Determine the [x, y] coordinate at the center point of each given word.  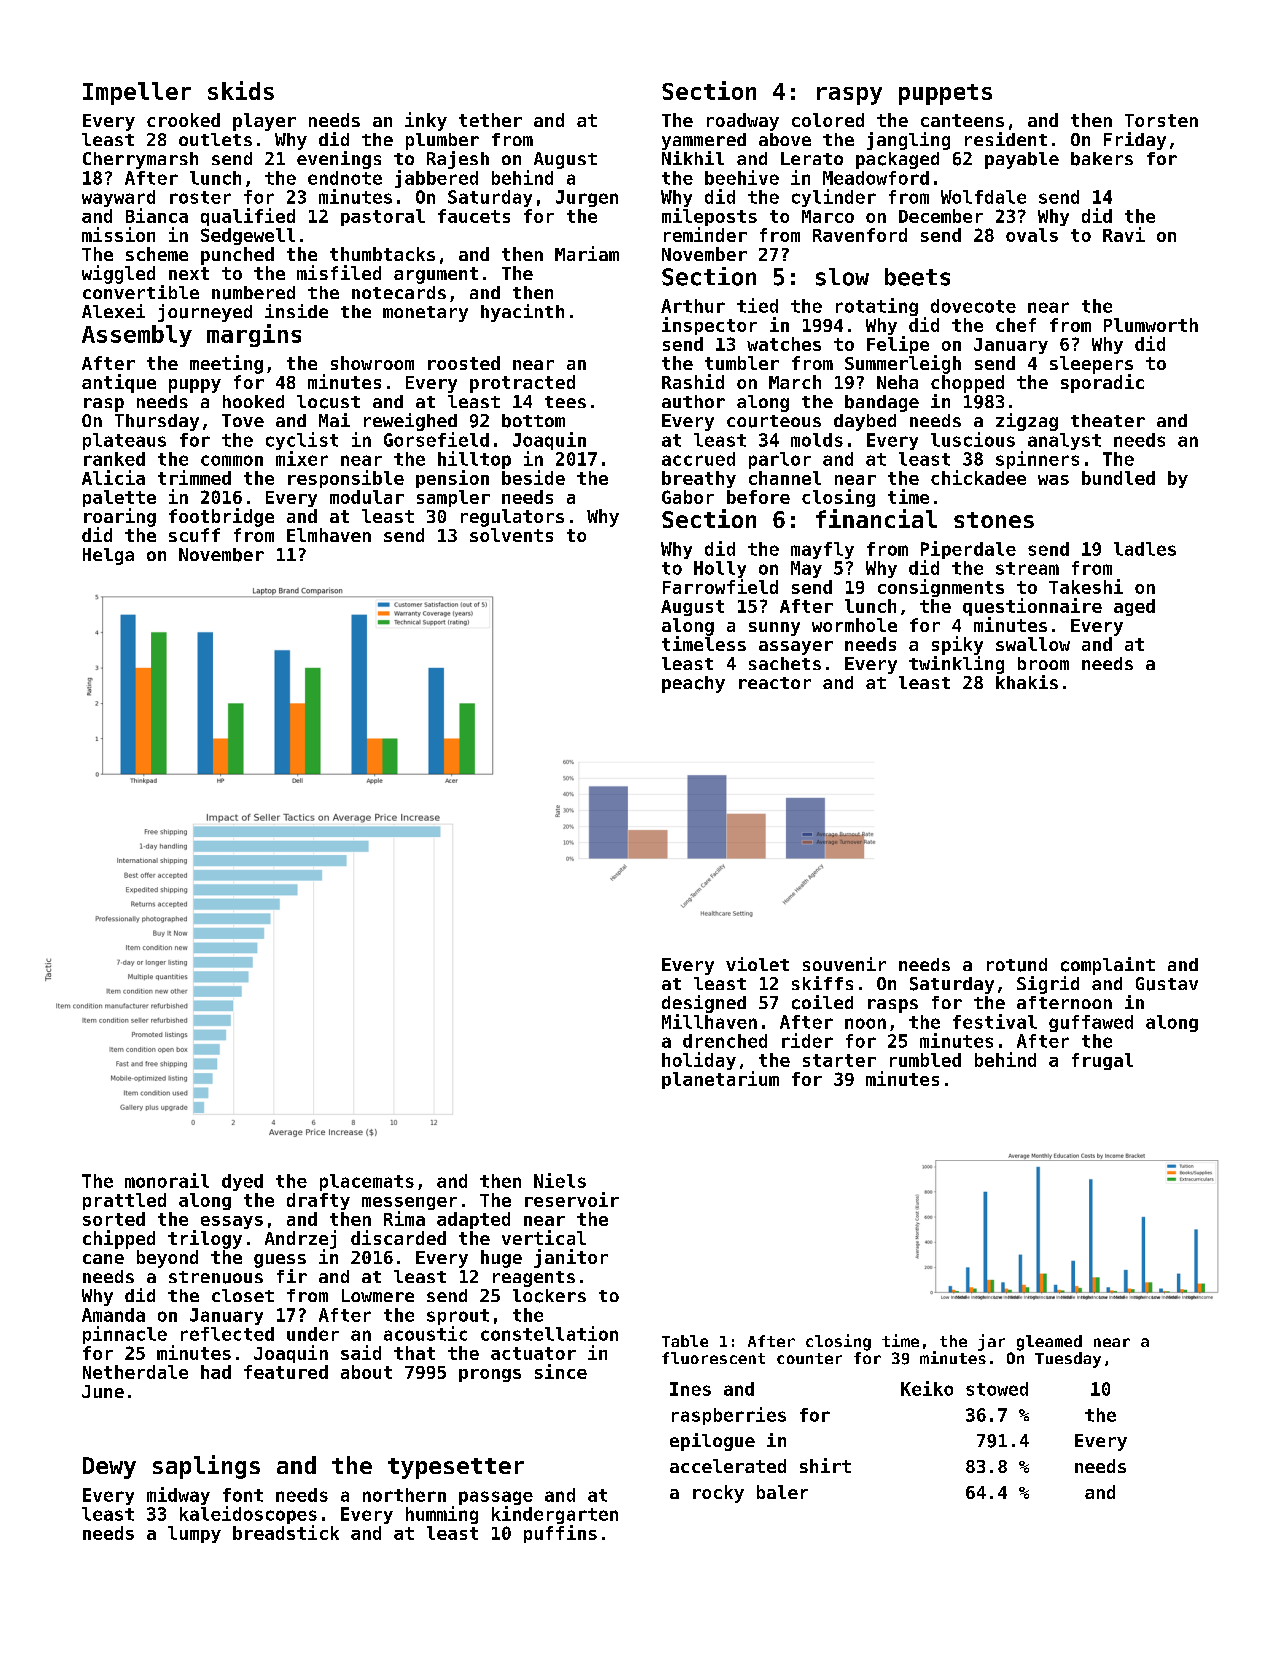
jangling [908, 141]
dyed [242, 1182]
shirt [825, 1465]
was [1053, 480]
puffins [560, 1534]
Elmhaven [329, 535]
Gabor [688, 497]
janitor [571, 1258]
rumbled [925, 1060]
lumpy [194, 1534]
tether [490, 120]
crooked [183, 120]
